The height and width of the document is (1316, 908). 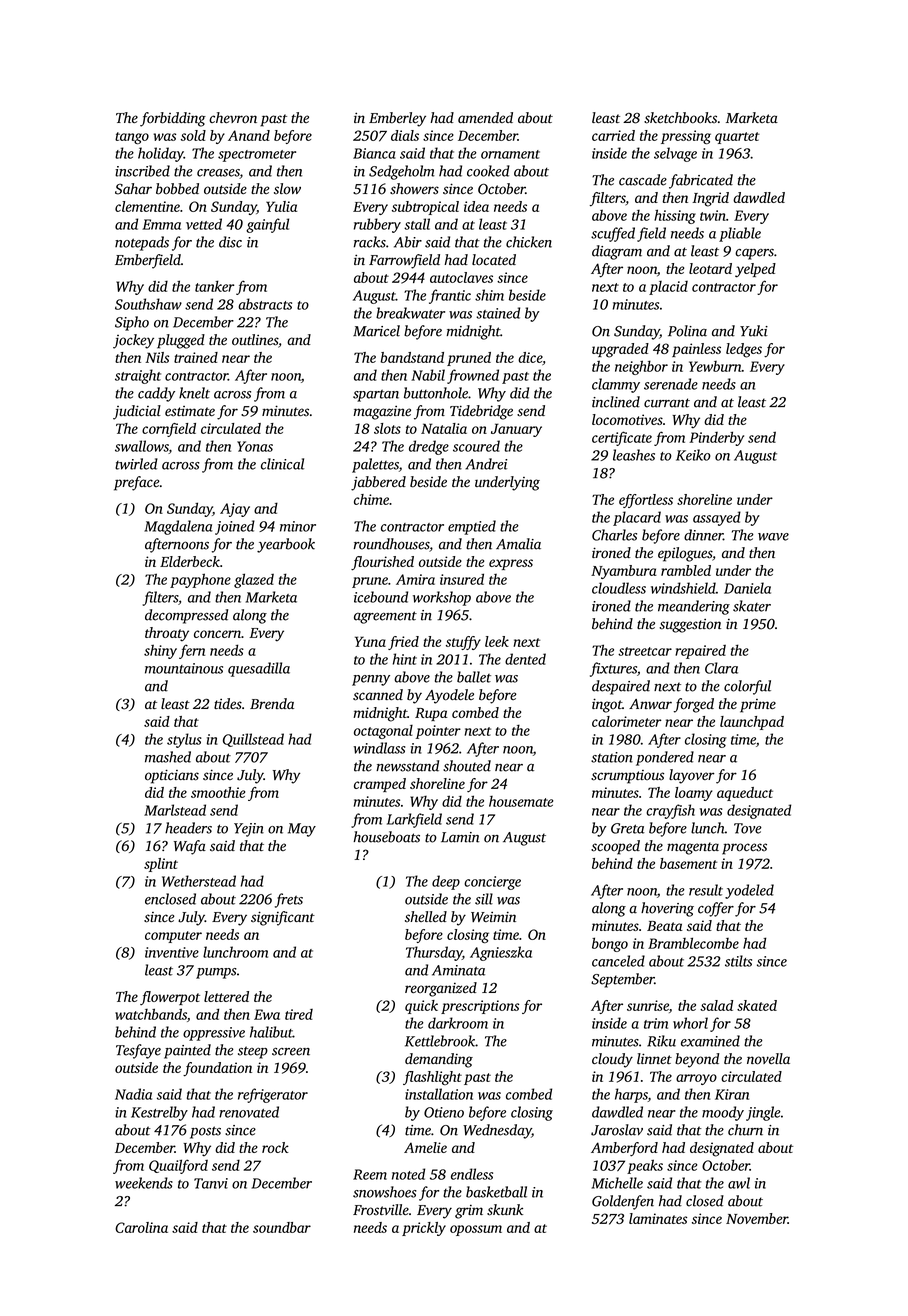 What do you see at coordinates (233, 118) in the document?
I see `chevron` at bounding box center [233, 118].
